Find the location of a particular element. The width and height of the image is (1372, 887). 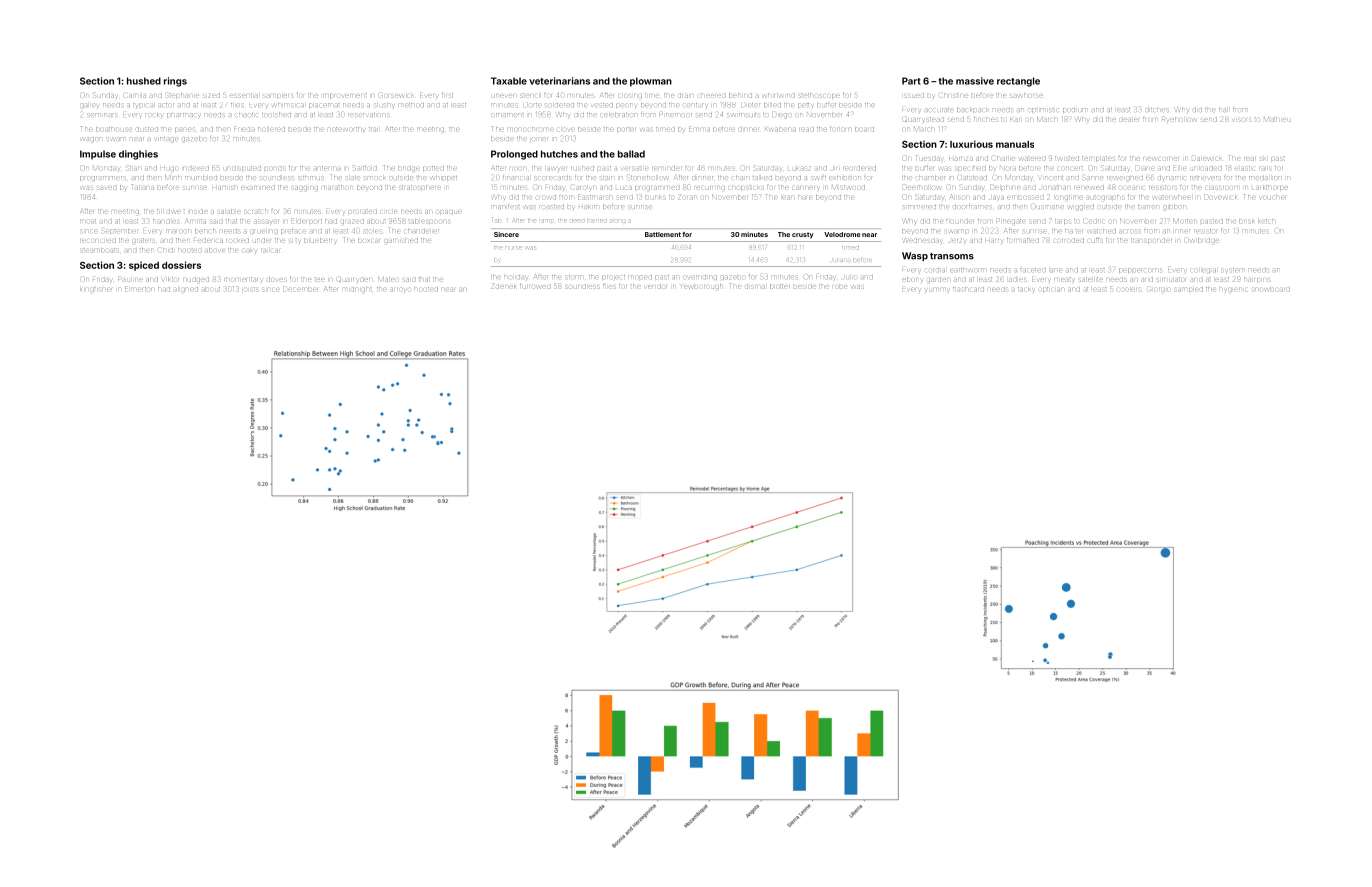

hutches is located at coordinates (559, 154).
